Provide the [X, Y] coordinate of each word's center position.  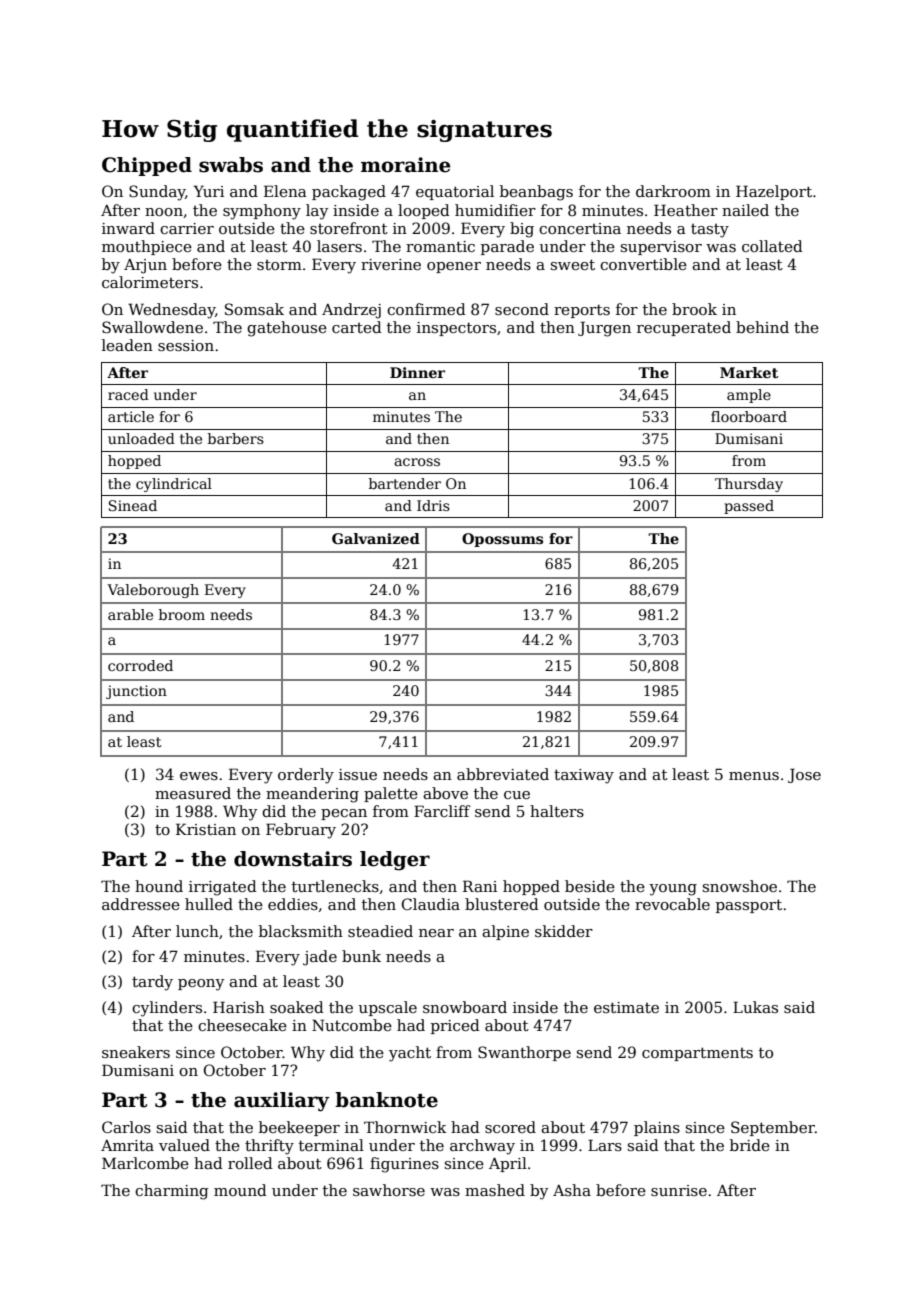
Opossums [502, 540]
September [773, 1128]
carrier [187, 228]
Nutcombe [352, 1025]
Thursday [749, 485]
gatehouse [287, 329]
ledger [395, 861]
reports [582, 311]
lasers [339, 246]
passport [749, 906]
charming [172, 1192]
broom [182, 614]
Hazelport [774, 192]
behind [762, 327]
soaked [297, 1007]
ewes [199, 776]
